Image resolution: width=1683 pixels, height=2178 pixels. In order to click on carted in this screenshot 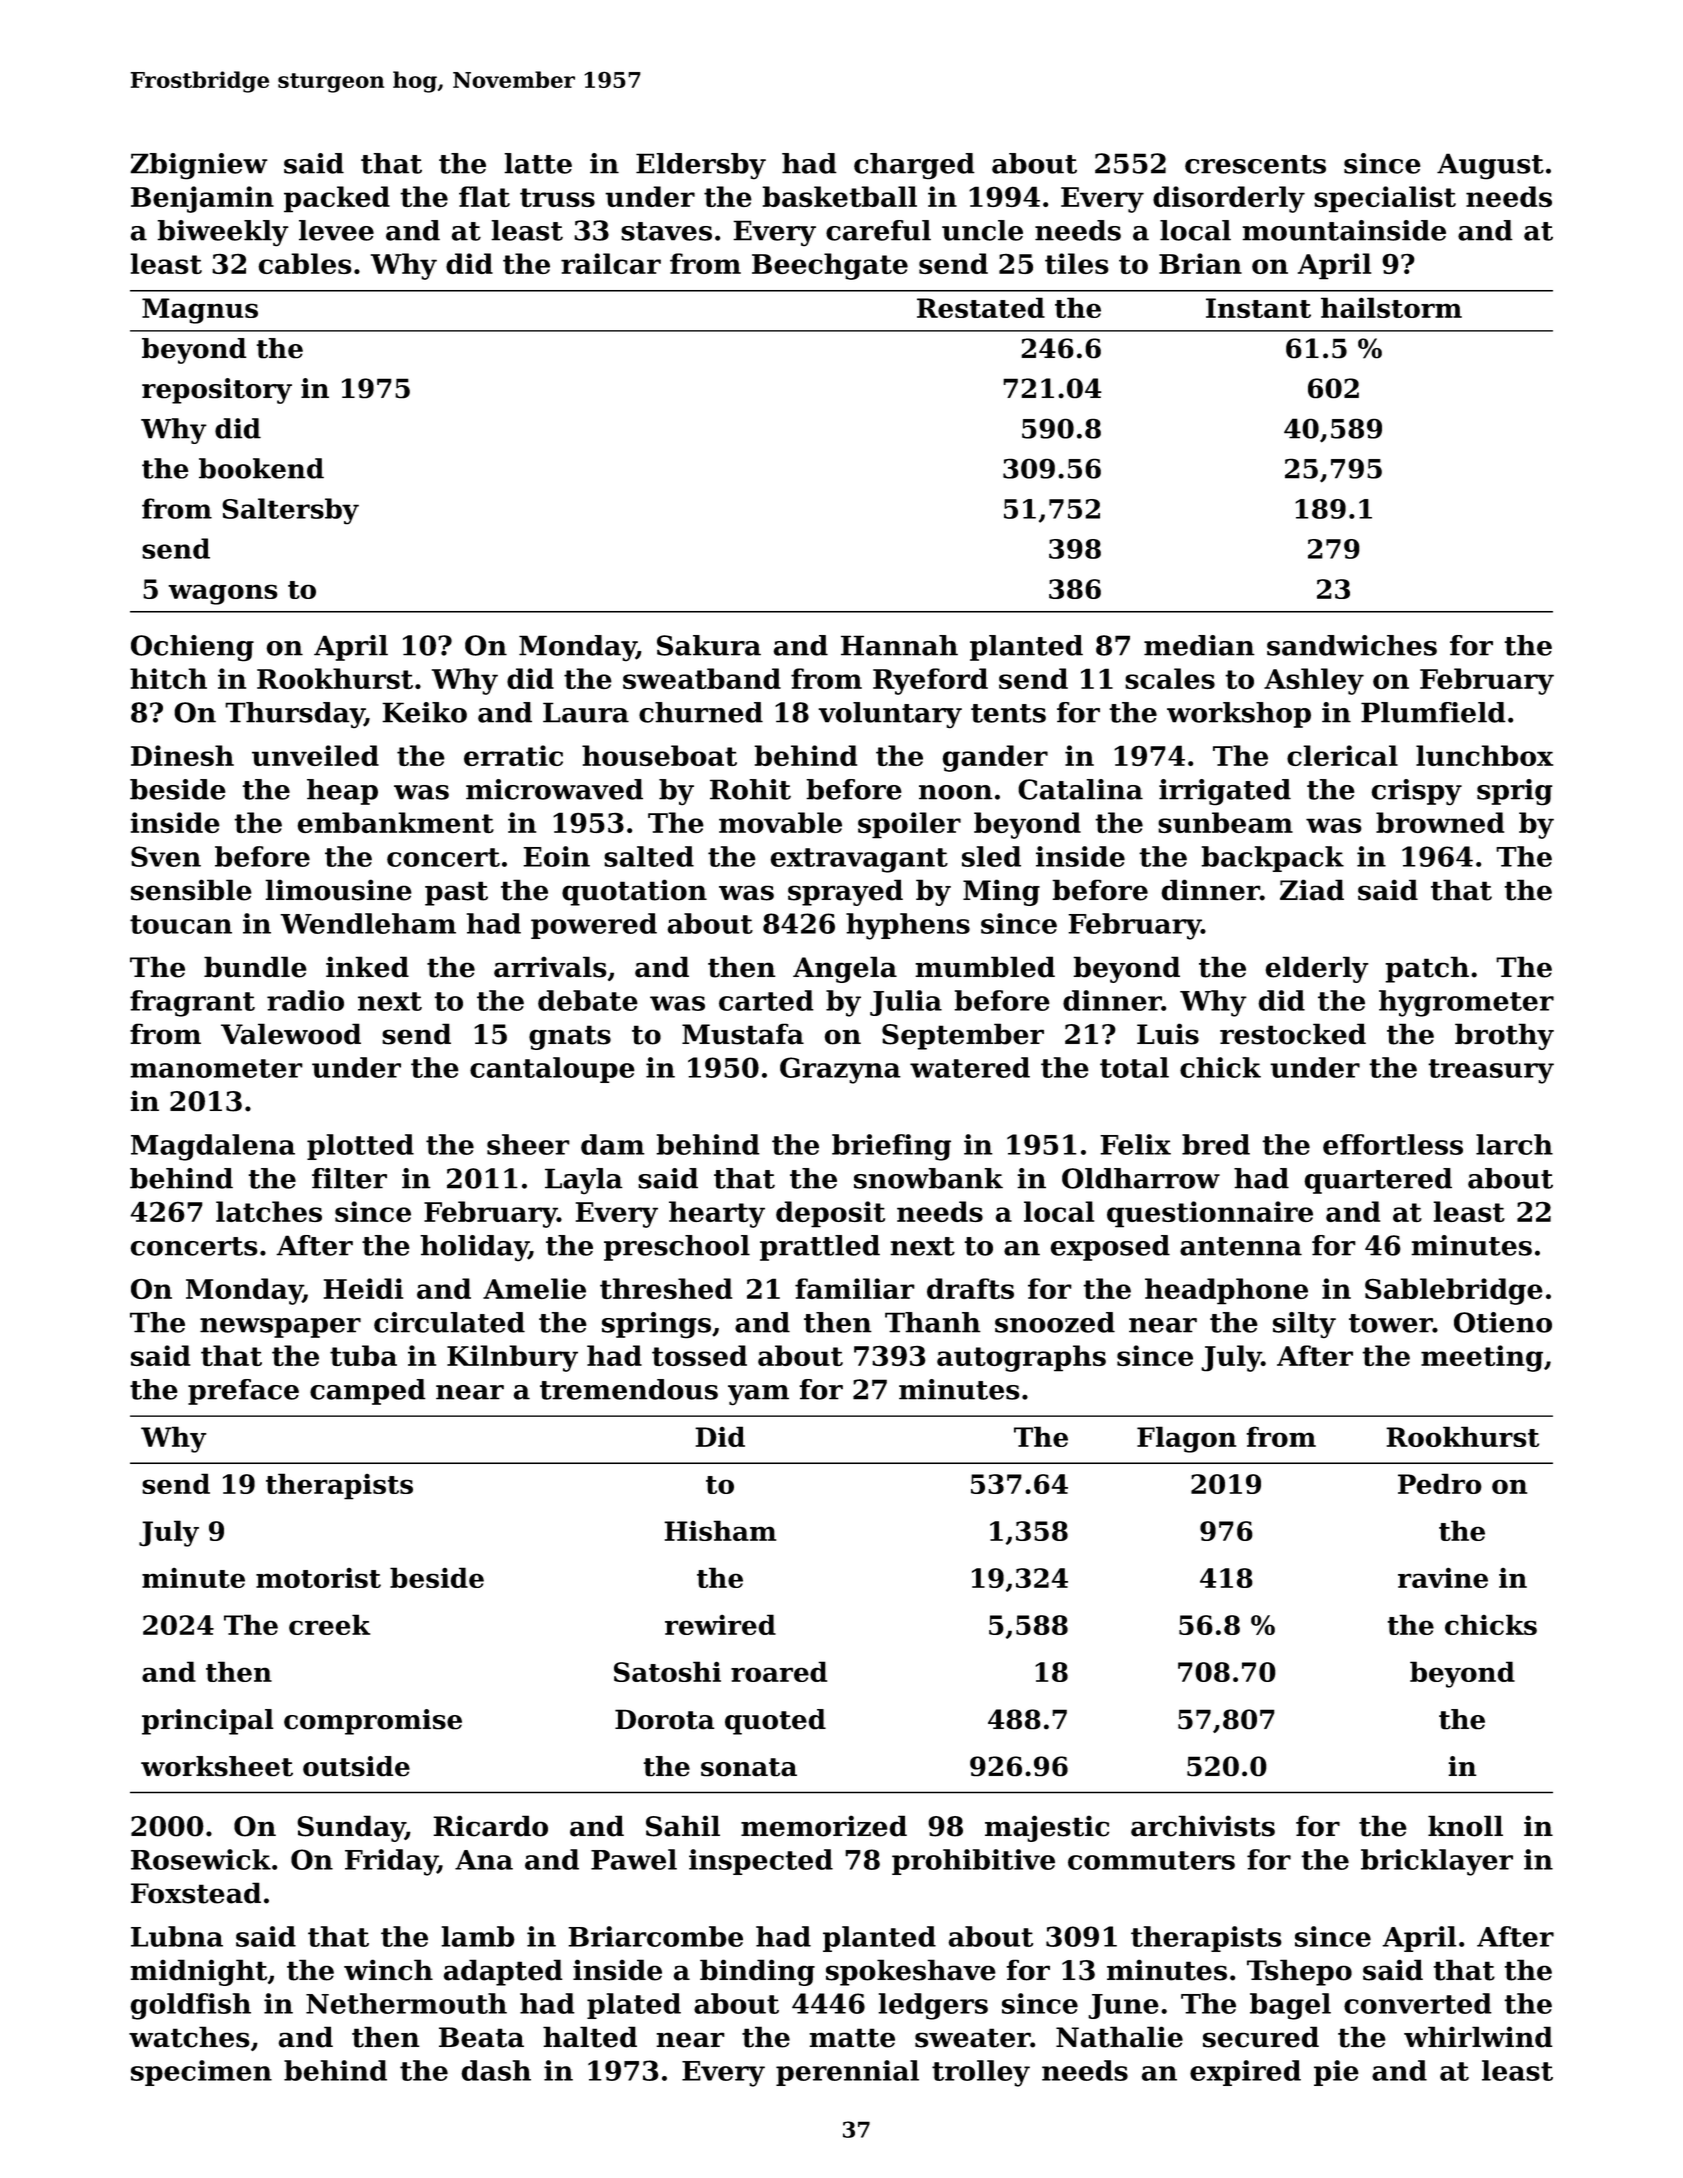, I will do `click(766, 1000)`.
